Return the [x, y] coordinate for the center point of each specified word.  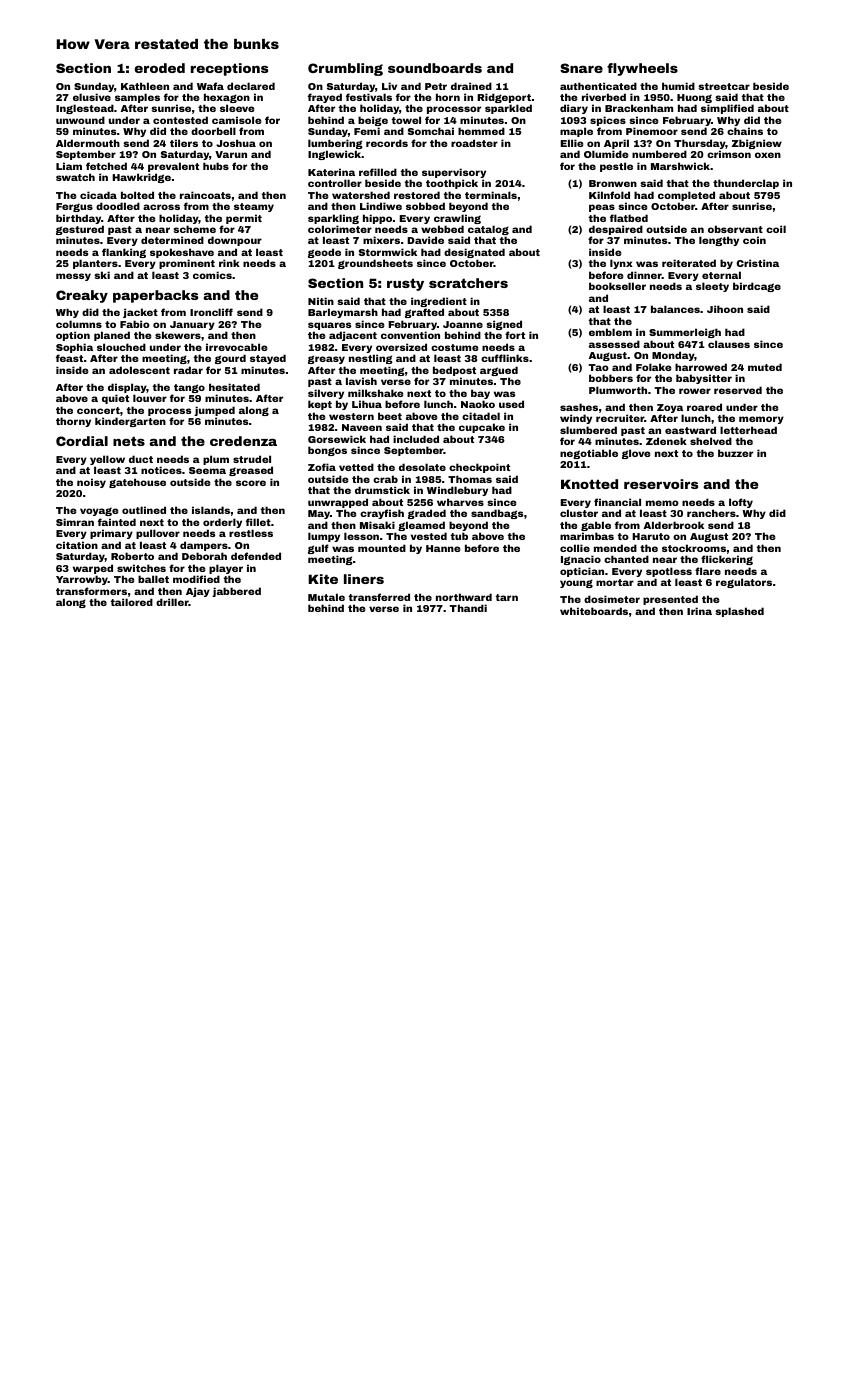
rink [229, 263]
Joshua [236, 143]
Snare [581, 68]
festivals [369, 97]
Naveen [362, 427]
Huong [694, 99]
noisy [91, 483]
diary [574, 109]
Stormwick [388, 252]
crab [385, 479]
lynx [621, 264]
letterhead [748, 430]
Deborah [204, 556]
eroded [160, 68]
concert [98, 410]
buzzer [735, 453]
